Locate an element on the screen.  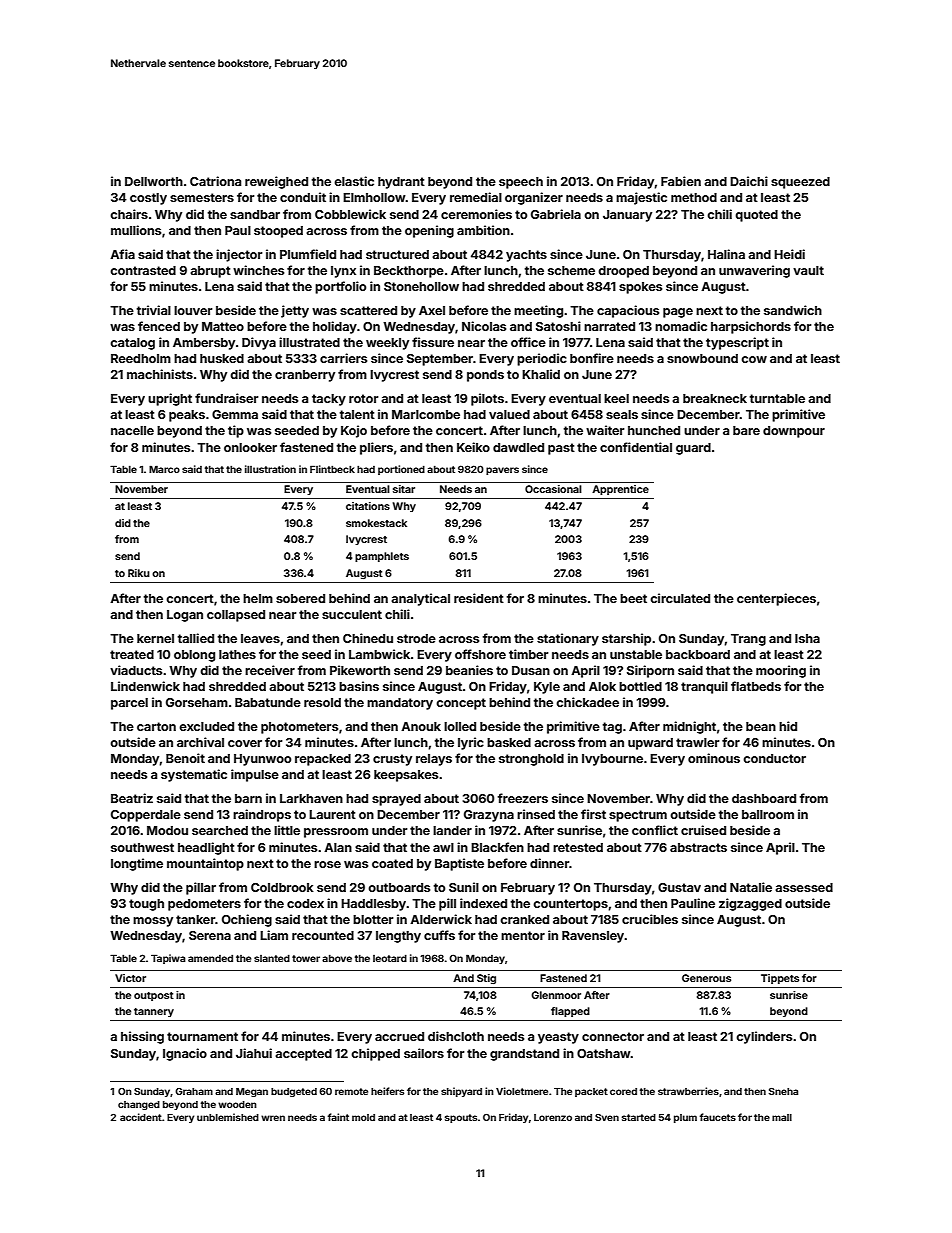
crucibles is located at coordinates (650, 919).
